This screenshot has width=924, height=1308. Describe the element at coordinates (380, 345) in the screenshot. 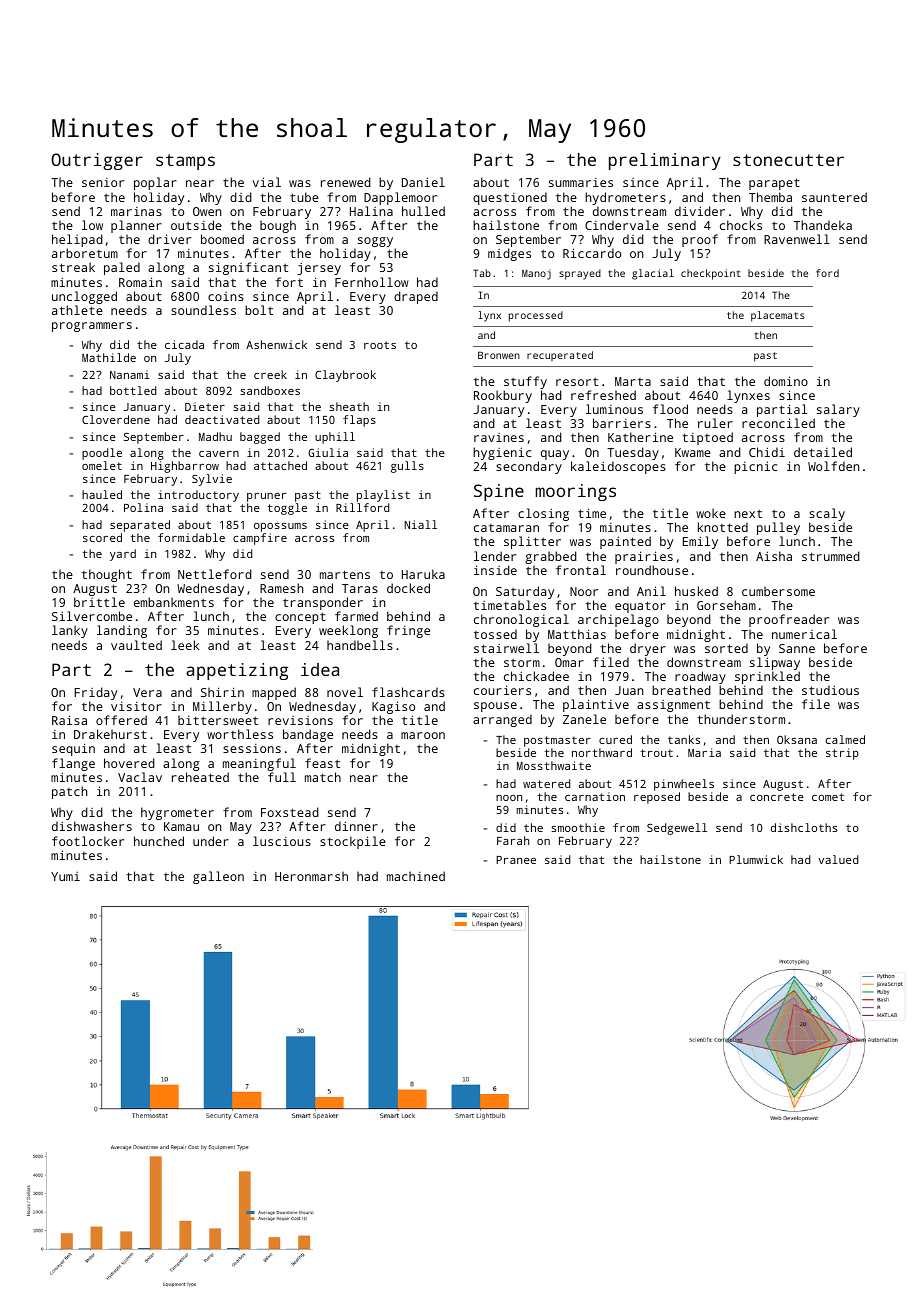

I see `roots` at that location.
